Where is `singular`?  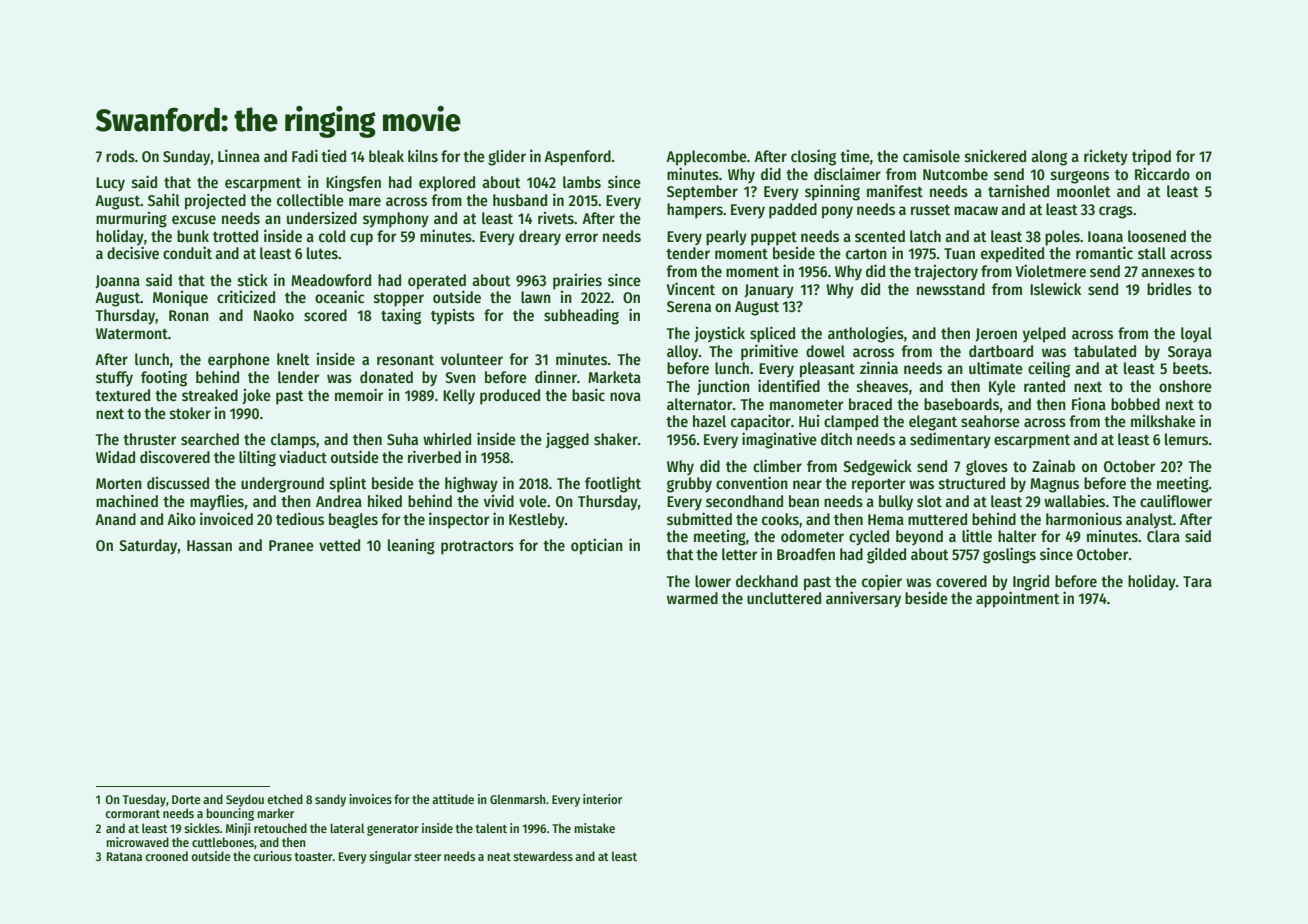
singular is located at coordinates (390, 857).
